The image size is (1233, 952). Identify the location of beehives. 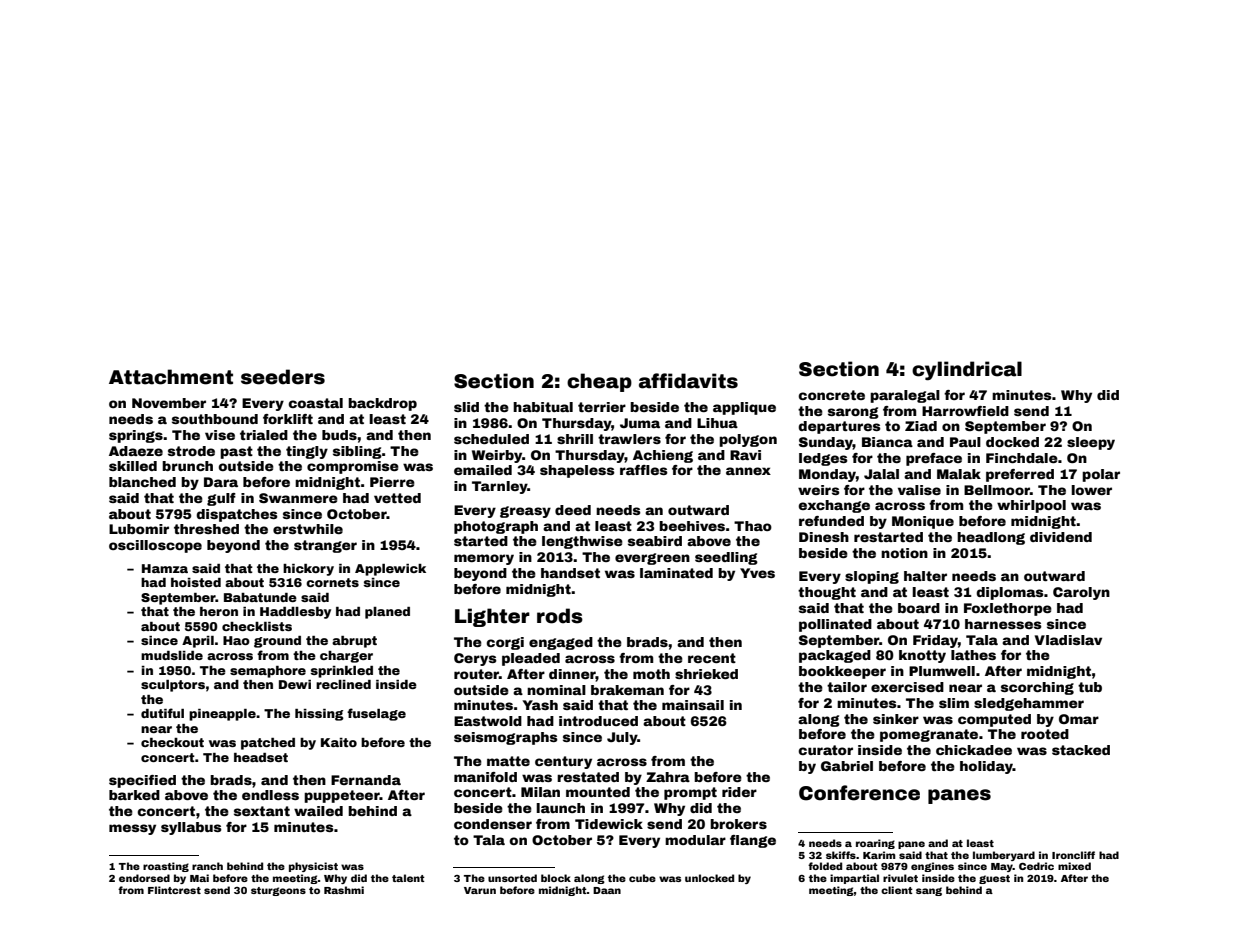
(692, 526).
